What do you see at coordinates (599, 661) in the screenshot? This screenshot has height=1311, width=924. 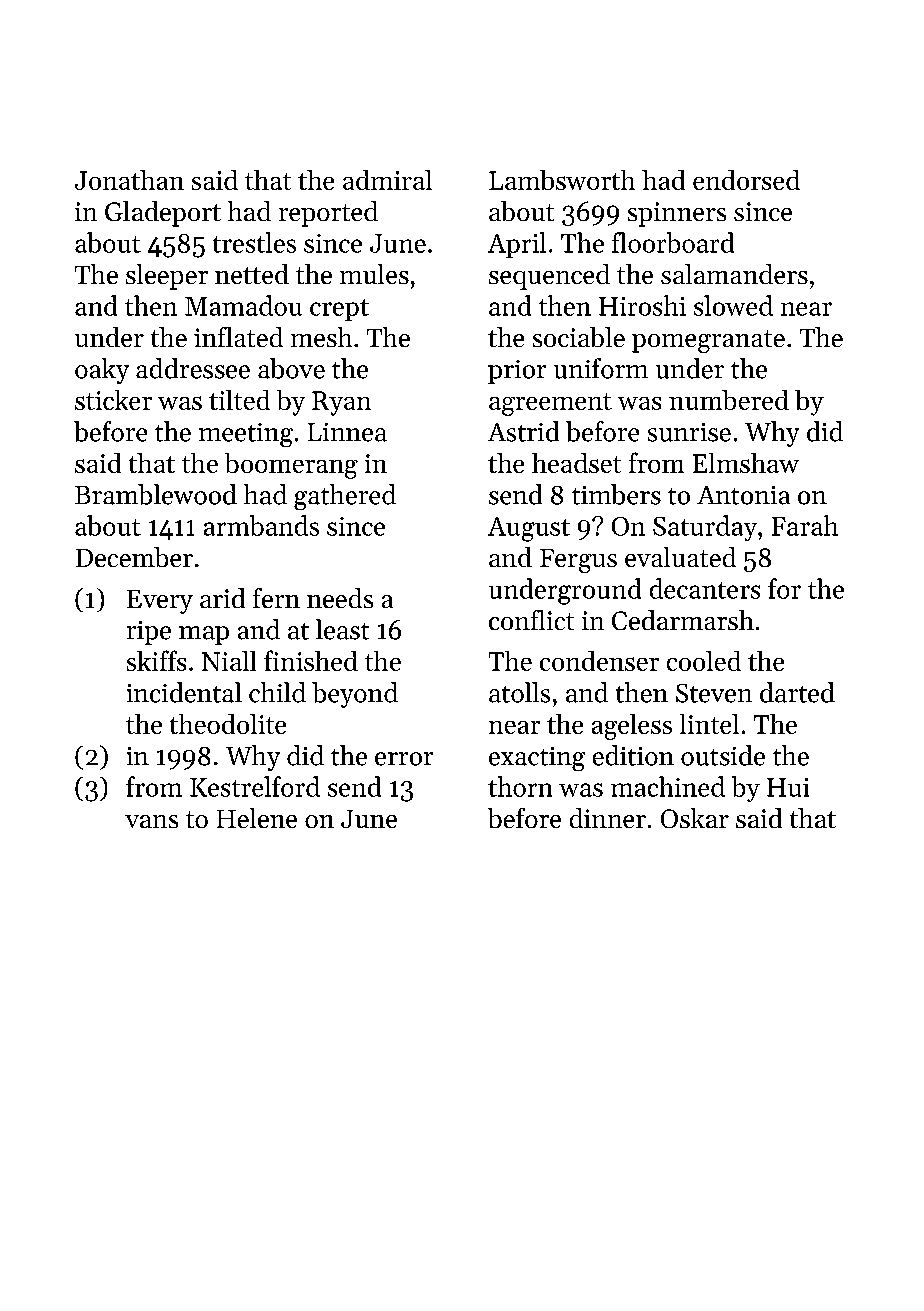 I see `condenser` at bounding box center [599, 661].
